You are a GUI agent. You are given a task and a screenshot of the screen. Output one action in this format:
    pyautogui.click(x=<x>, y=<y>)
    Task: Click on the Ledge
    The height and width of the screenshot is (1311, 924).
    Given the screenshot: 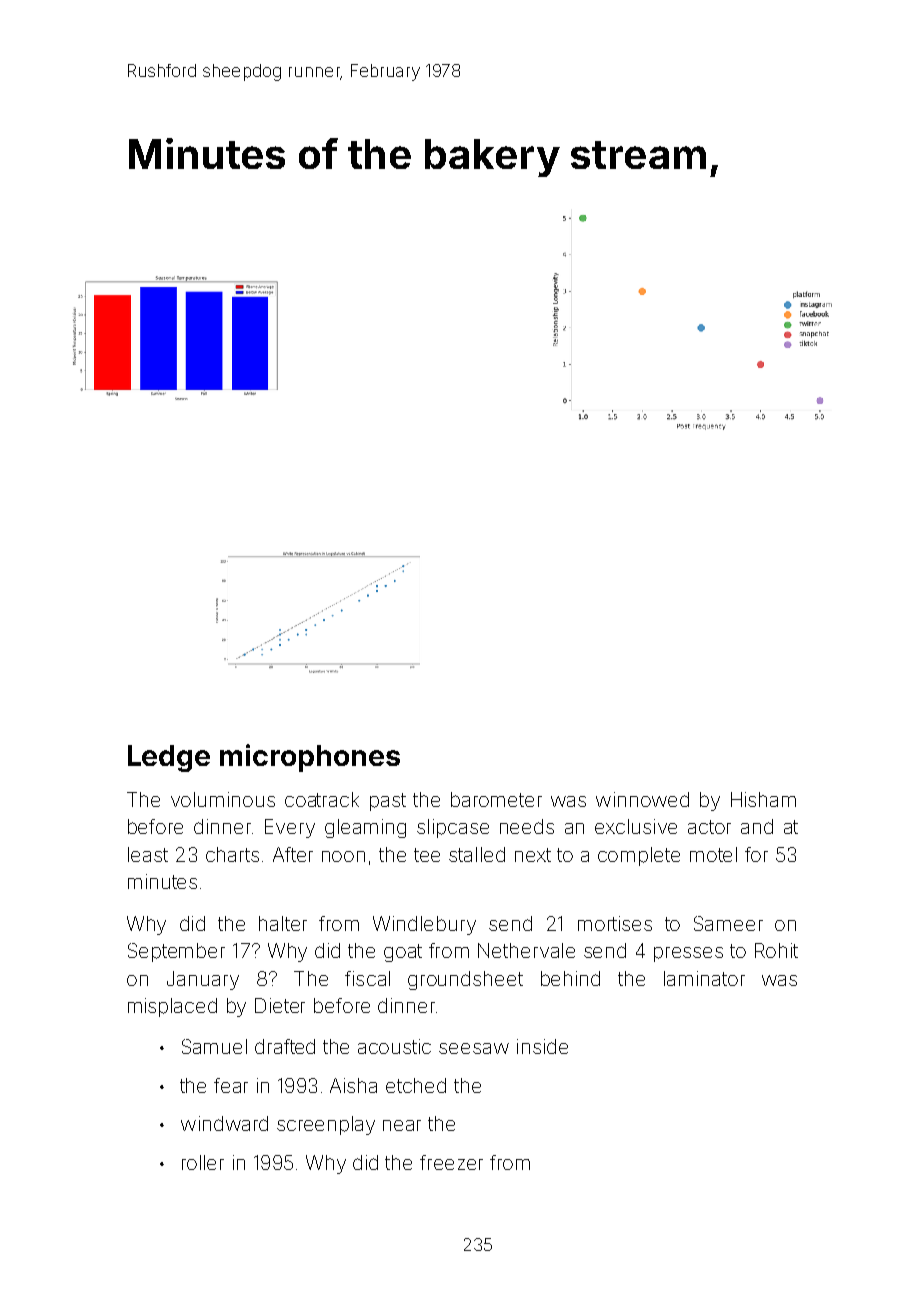 What is the action you would take?
    pyautogui.click(x=169, y=758)
